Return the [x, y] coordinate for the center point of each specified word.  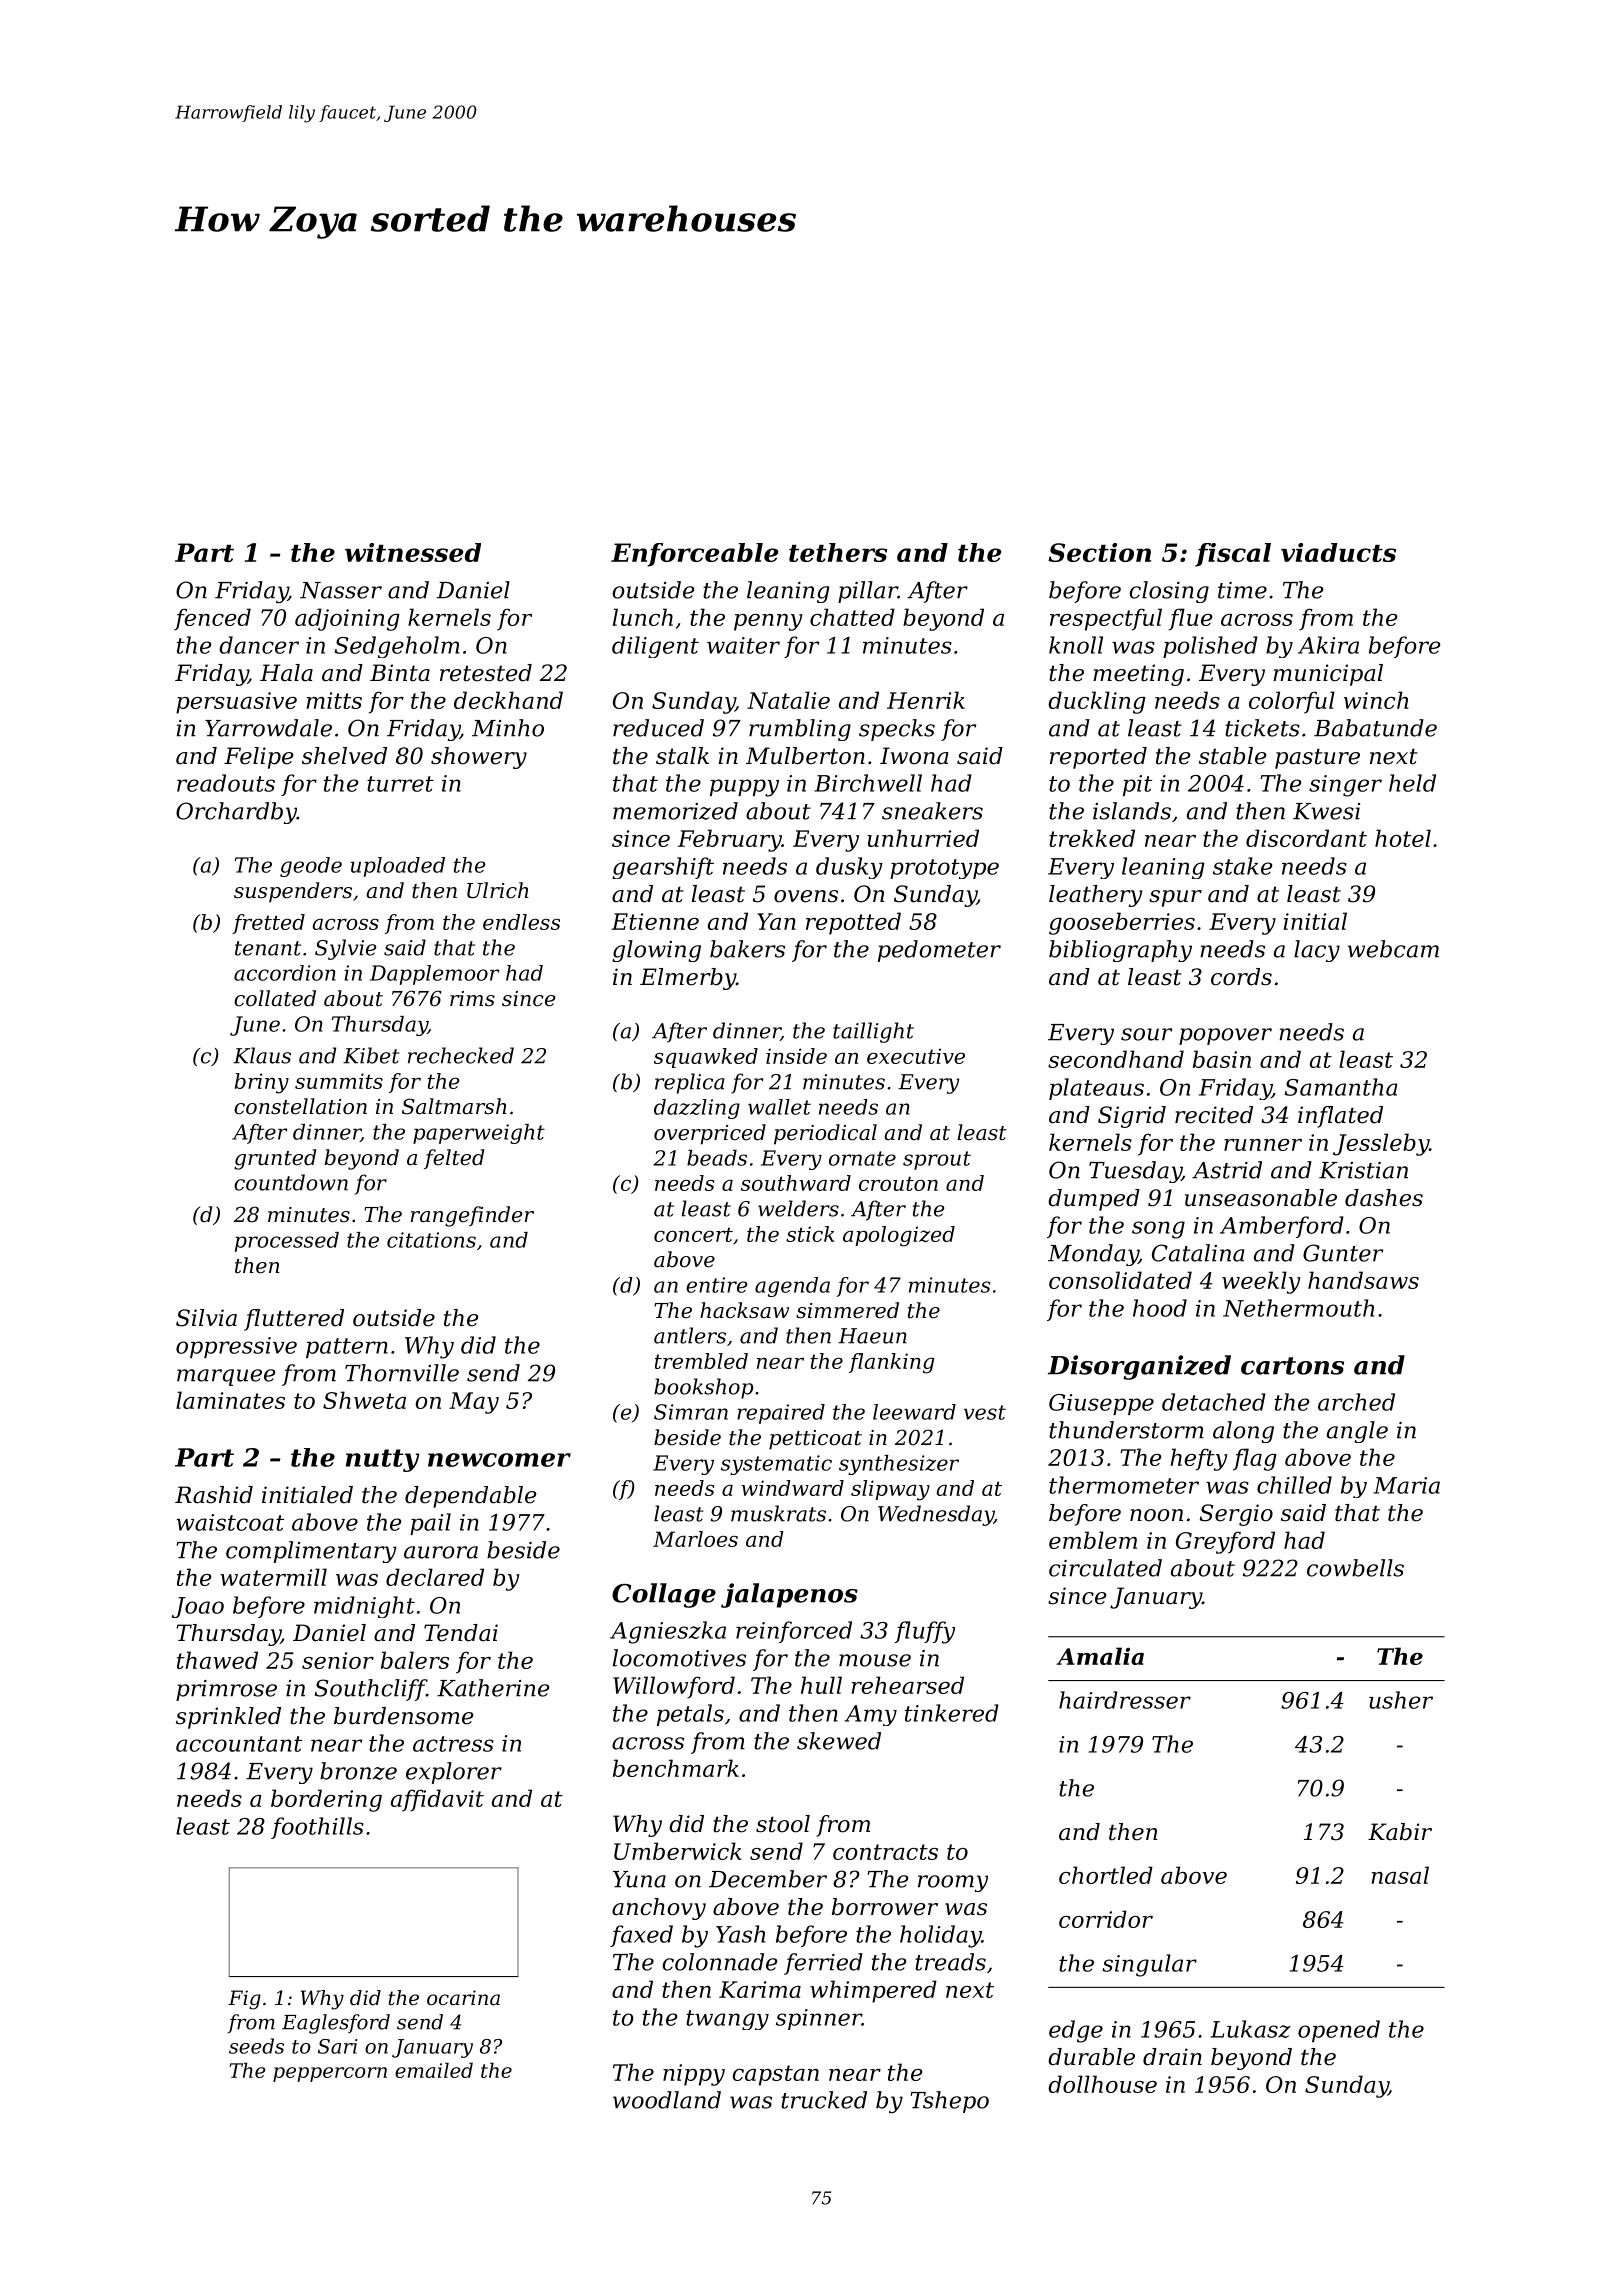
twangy [727, 2020]
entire [717, 1285]
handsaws [1363, 1280]
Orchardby [236, 813]
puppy [744, 788]
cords [1241, 977]
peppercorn [330, 2074]
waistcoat [230, 1522]
